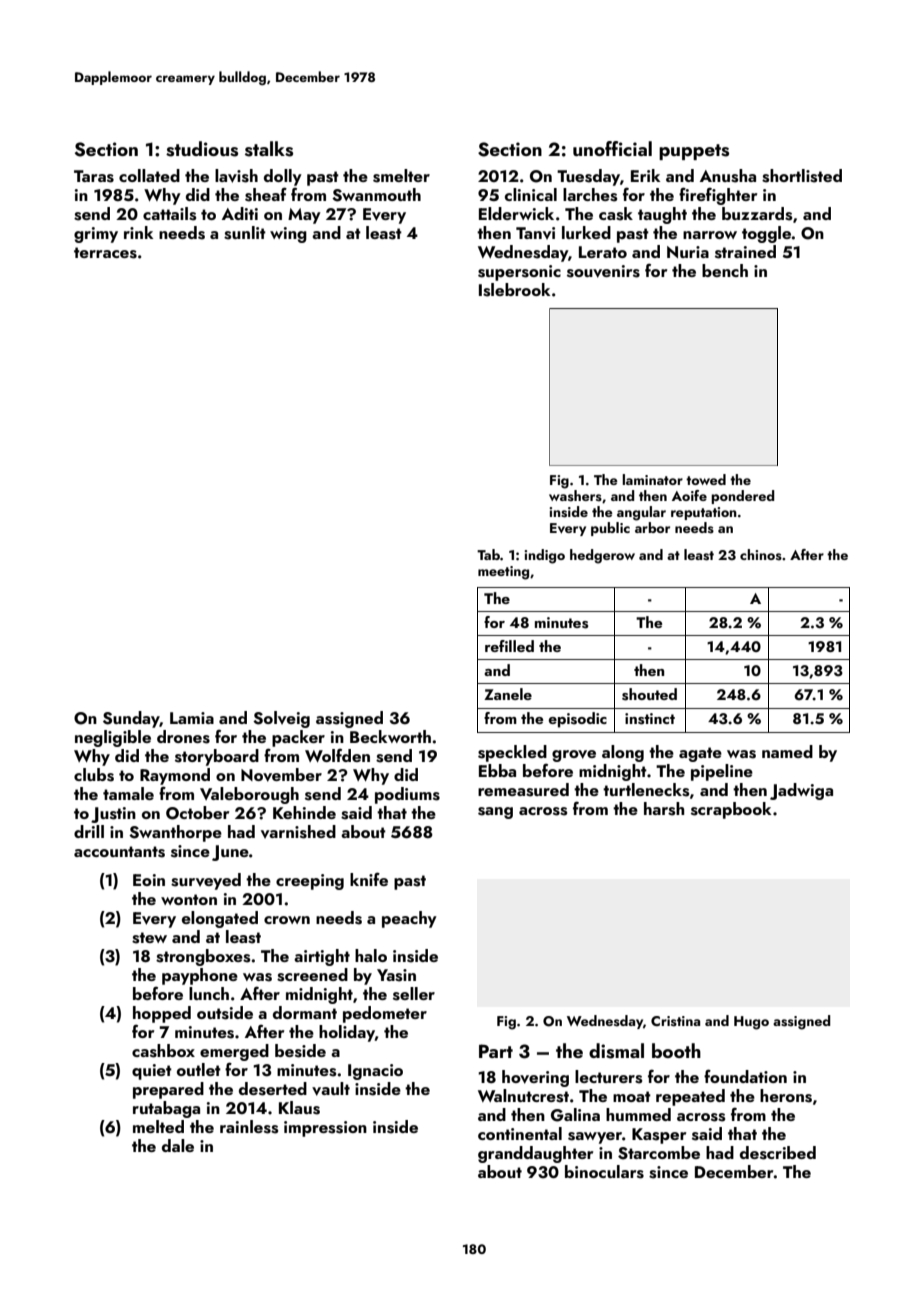 The image size is (924, 1314). I want to click on Sunday, so click(131, 719).
